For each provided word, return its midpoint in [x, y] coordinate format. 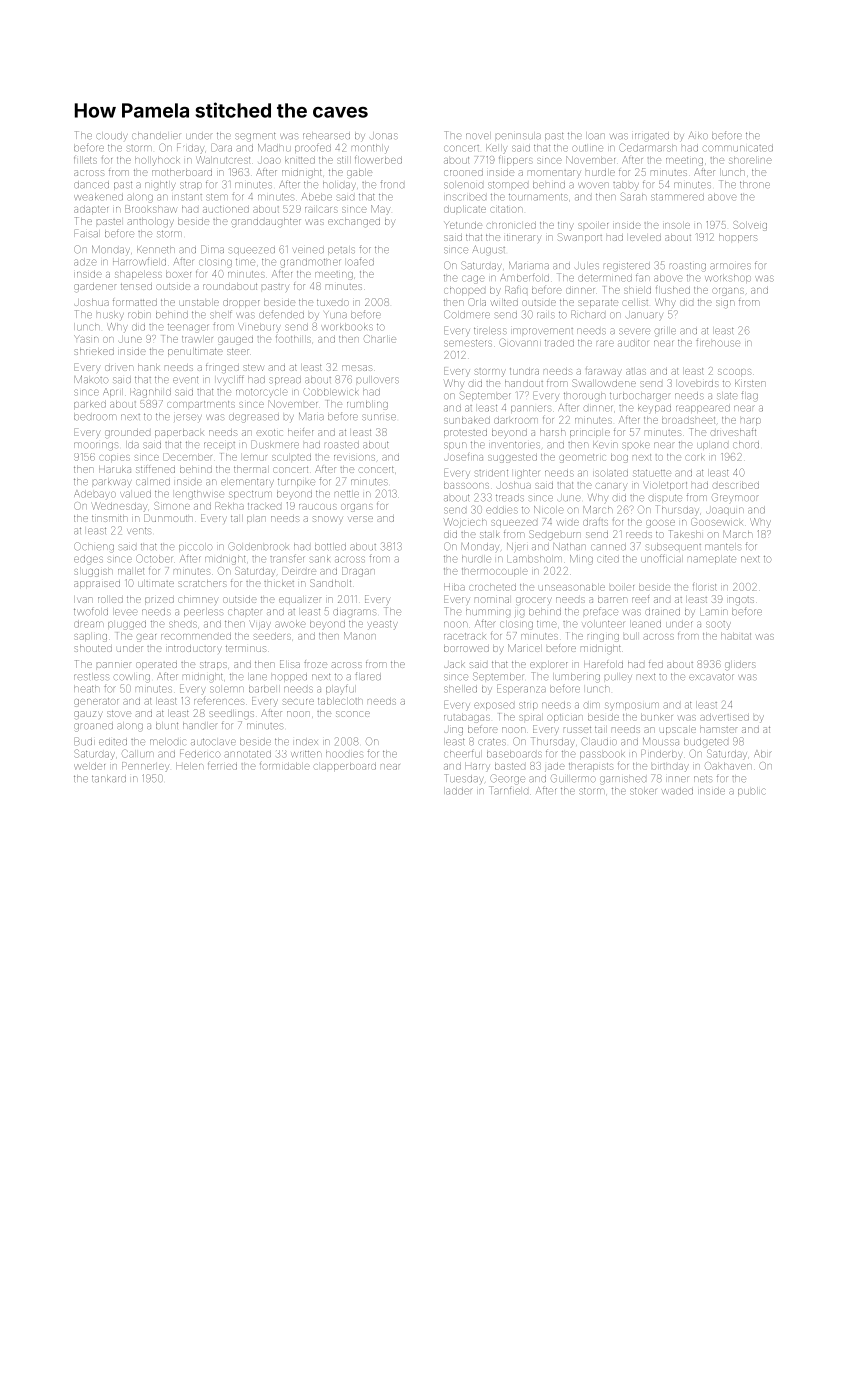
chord [746, 445]
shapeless [138, 275]
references [219, 701]
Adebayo [95, 495]
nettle [347, 494]
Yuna [335, 314]
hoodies [344, 754]
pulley [618, 678]
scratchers [202, 583]
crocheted [492, 587]
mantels [723, 546]
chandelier [156, 136]
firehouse [718, 343]
